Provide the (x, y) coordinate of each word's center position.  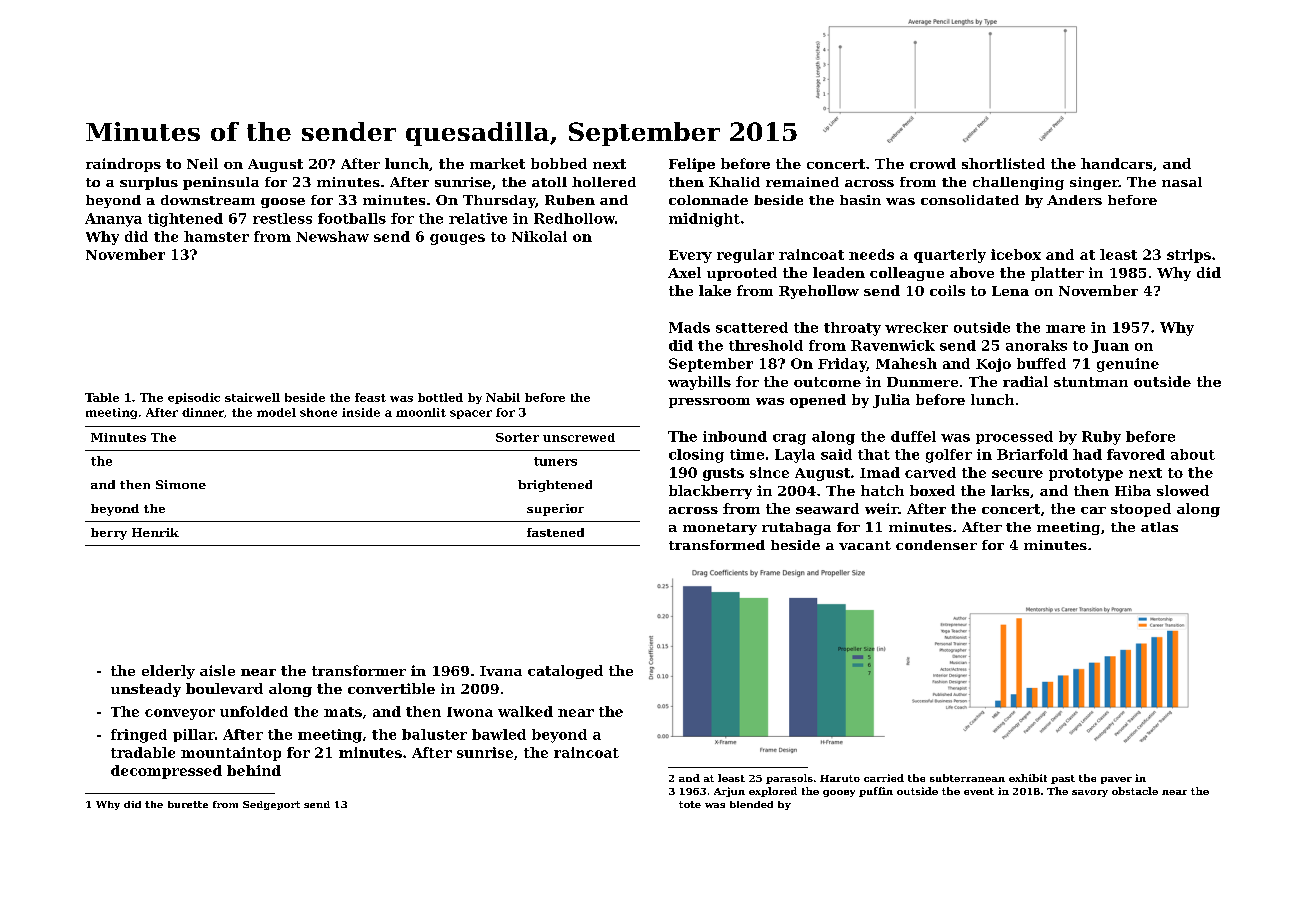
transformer (359, 670)
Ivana (501, 671)
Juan (1110, 346)
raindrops (123, 165)
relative (478, 218)
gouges (457, 239)
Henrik (155, 532)
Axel (684, 272)
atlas (1159, 527)
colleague (907, 274)
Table (102, 397)
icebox (1016, 254)
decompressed (166, 772)
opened (818, 401)
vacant (865, 545)
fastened (555, 532)
